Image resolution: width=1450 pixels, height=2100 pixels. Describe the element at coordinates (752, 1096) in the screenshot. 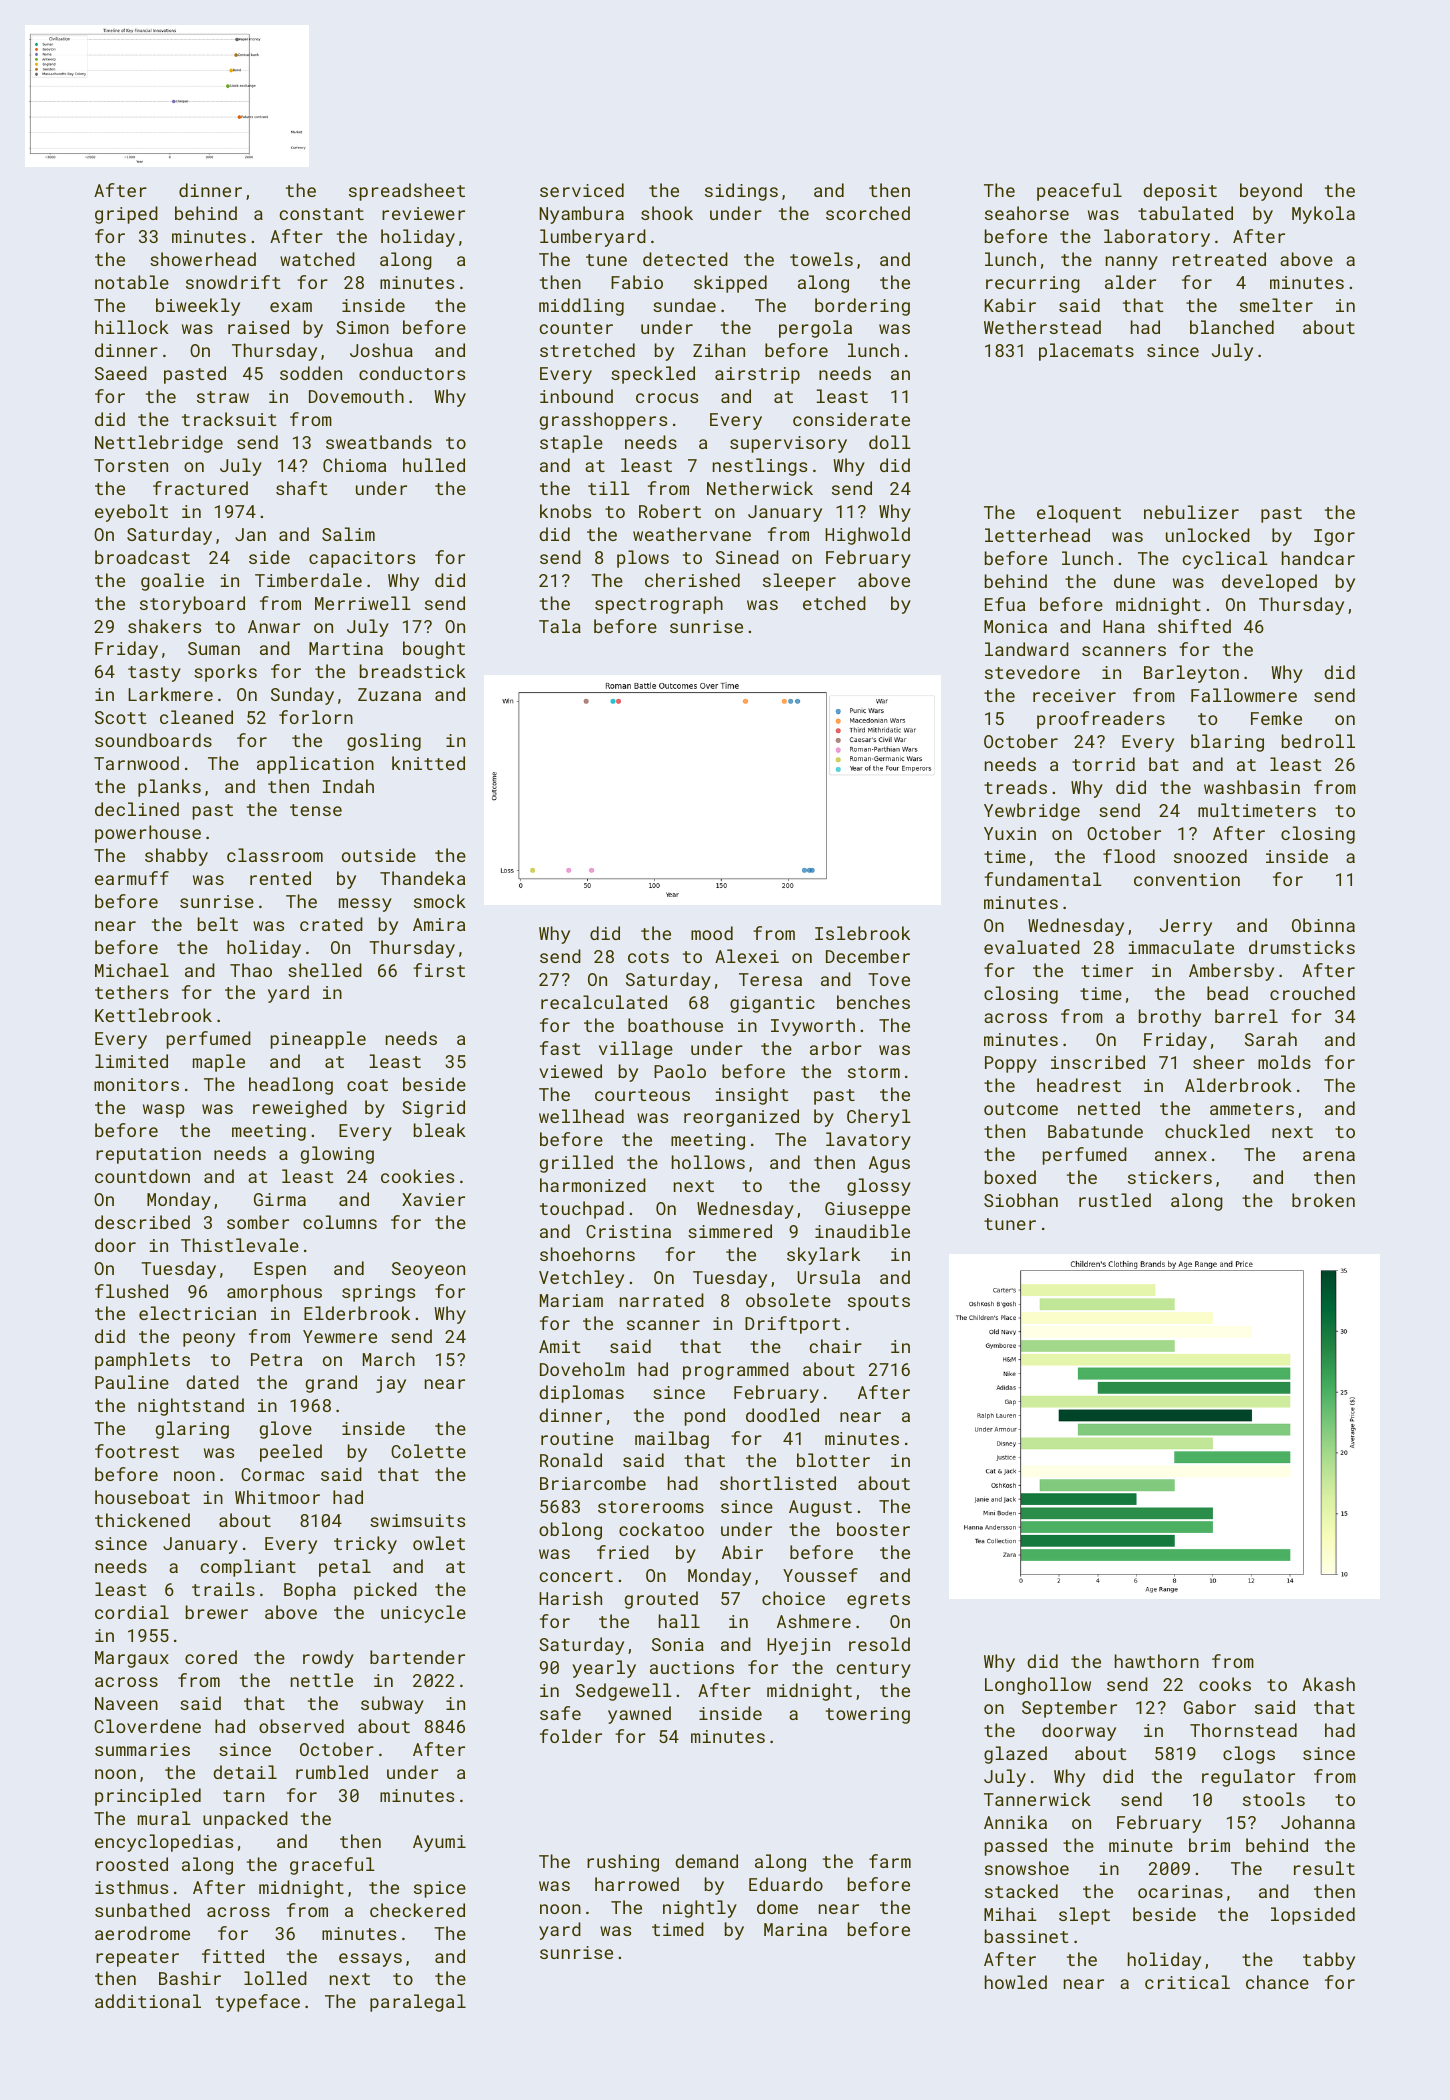

I see `insight` at that location.
